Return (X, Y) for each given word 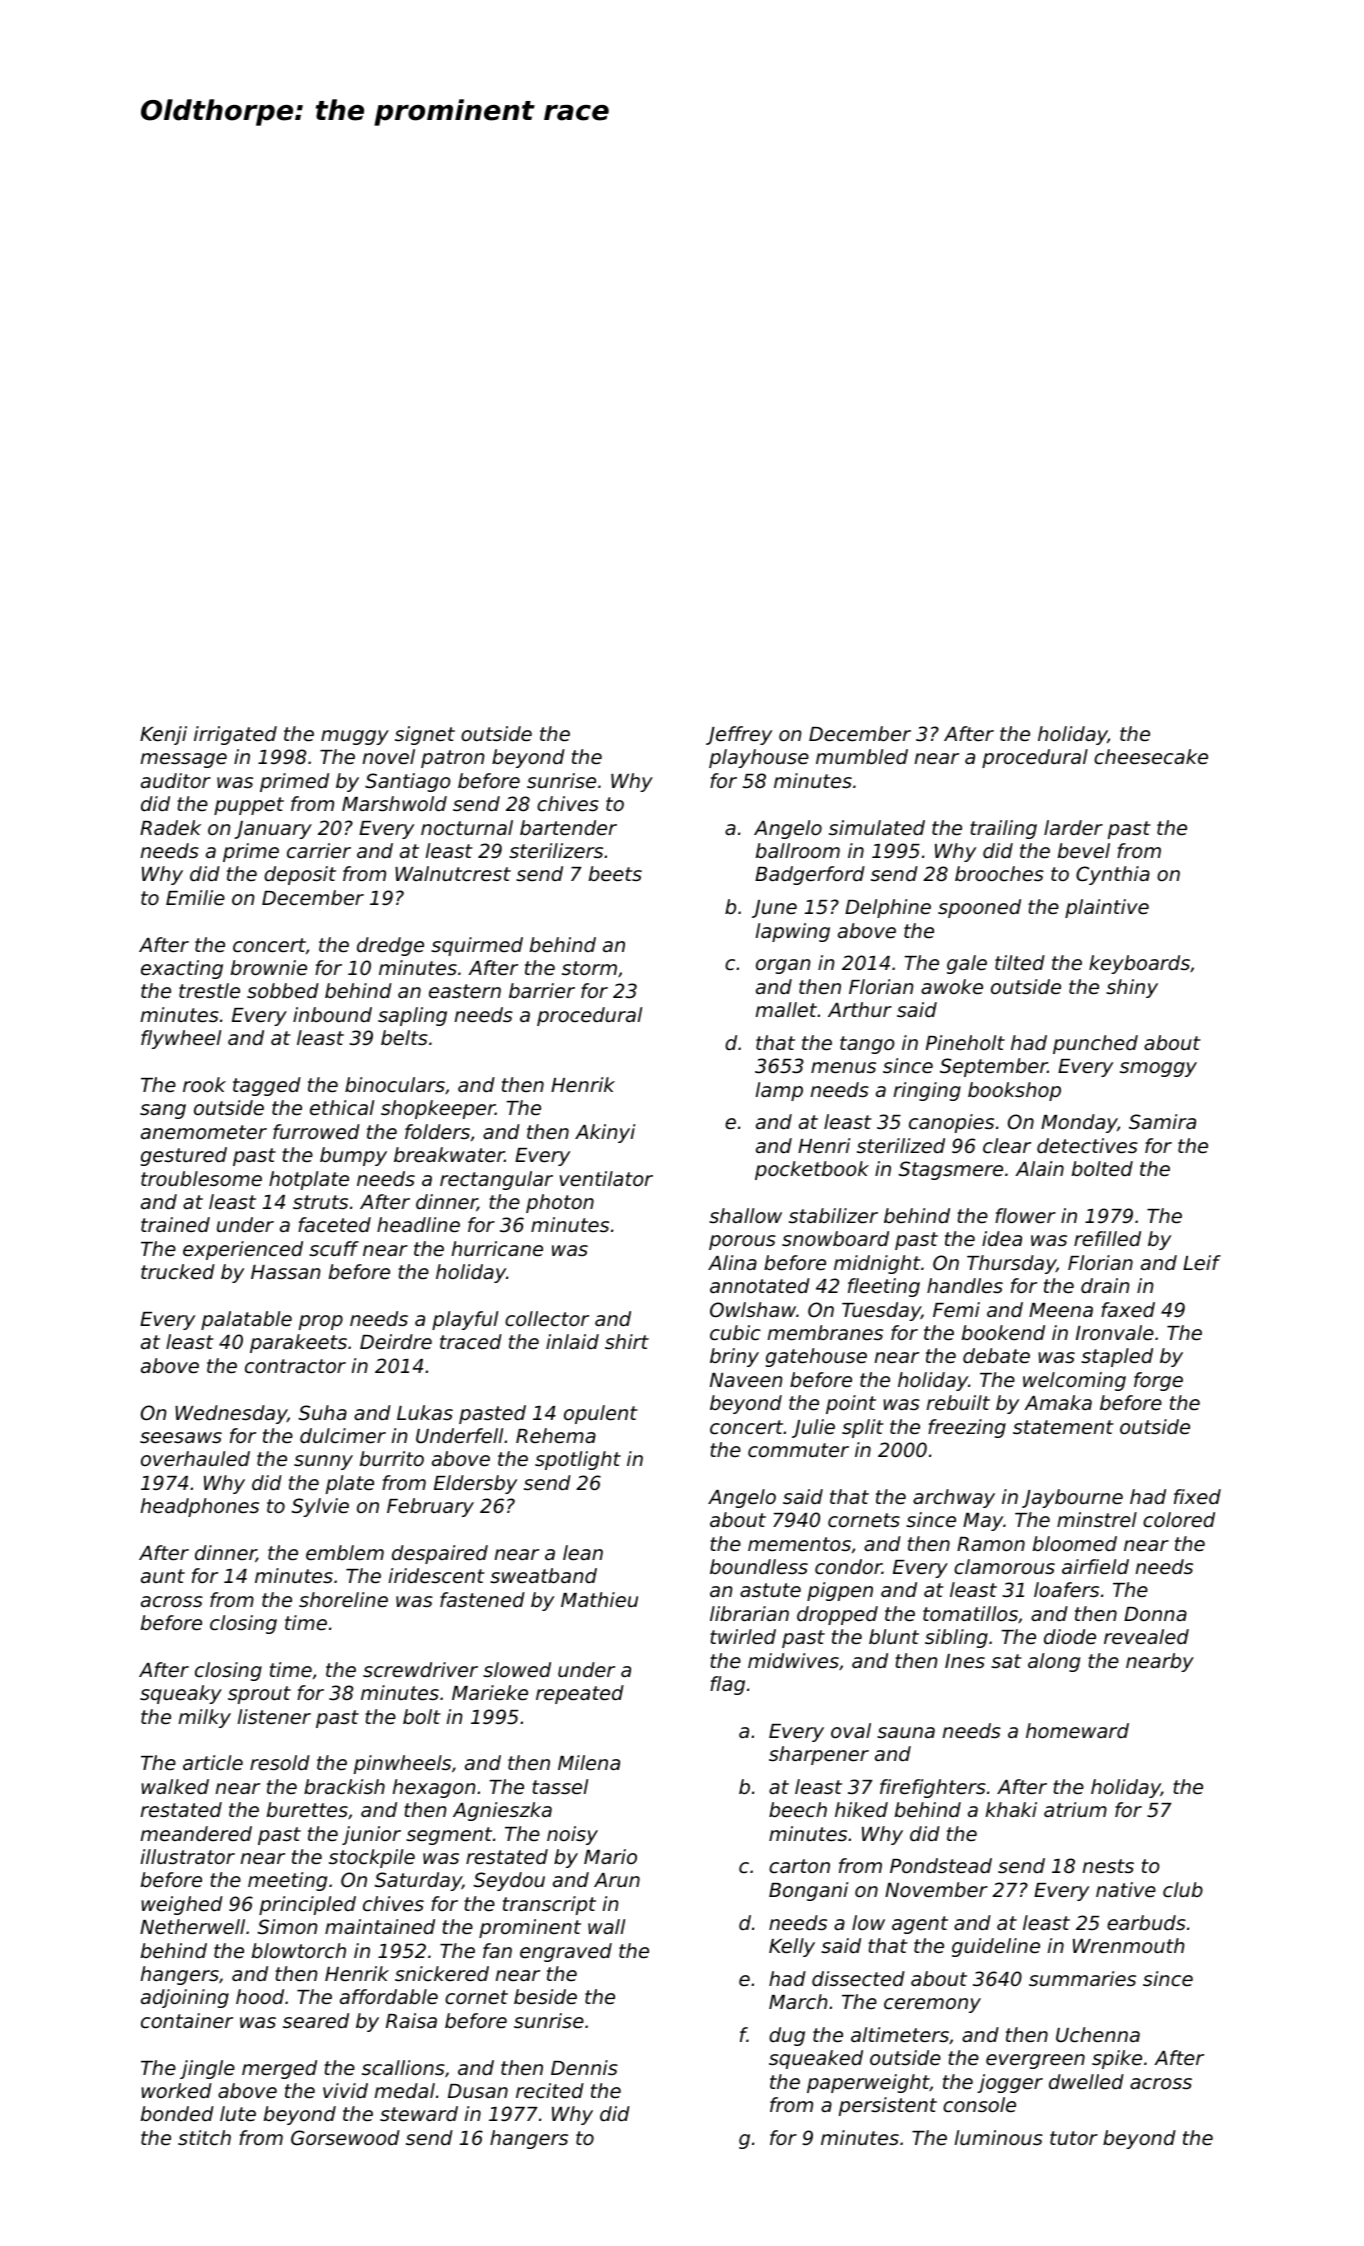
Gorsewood (345, 2137)
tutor (1074, 2138)
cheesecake (1151, 756)
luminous (999, 2137)
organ (783, 966)
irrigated (235, 735)
